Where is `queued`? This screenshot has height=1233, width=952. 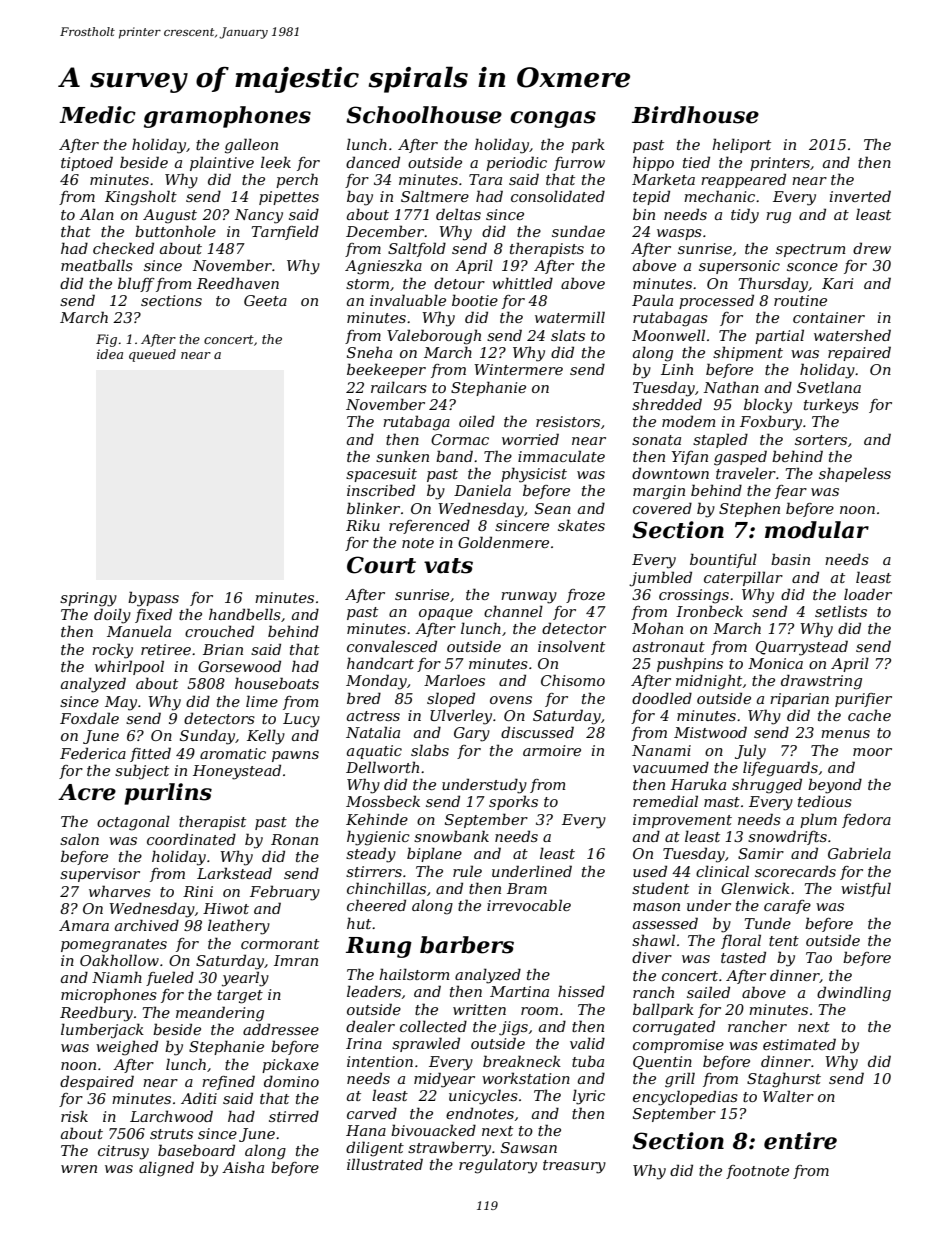 queued is located at coordinates (152, 355).
